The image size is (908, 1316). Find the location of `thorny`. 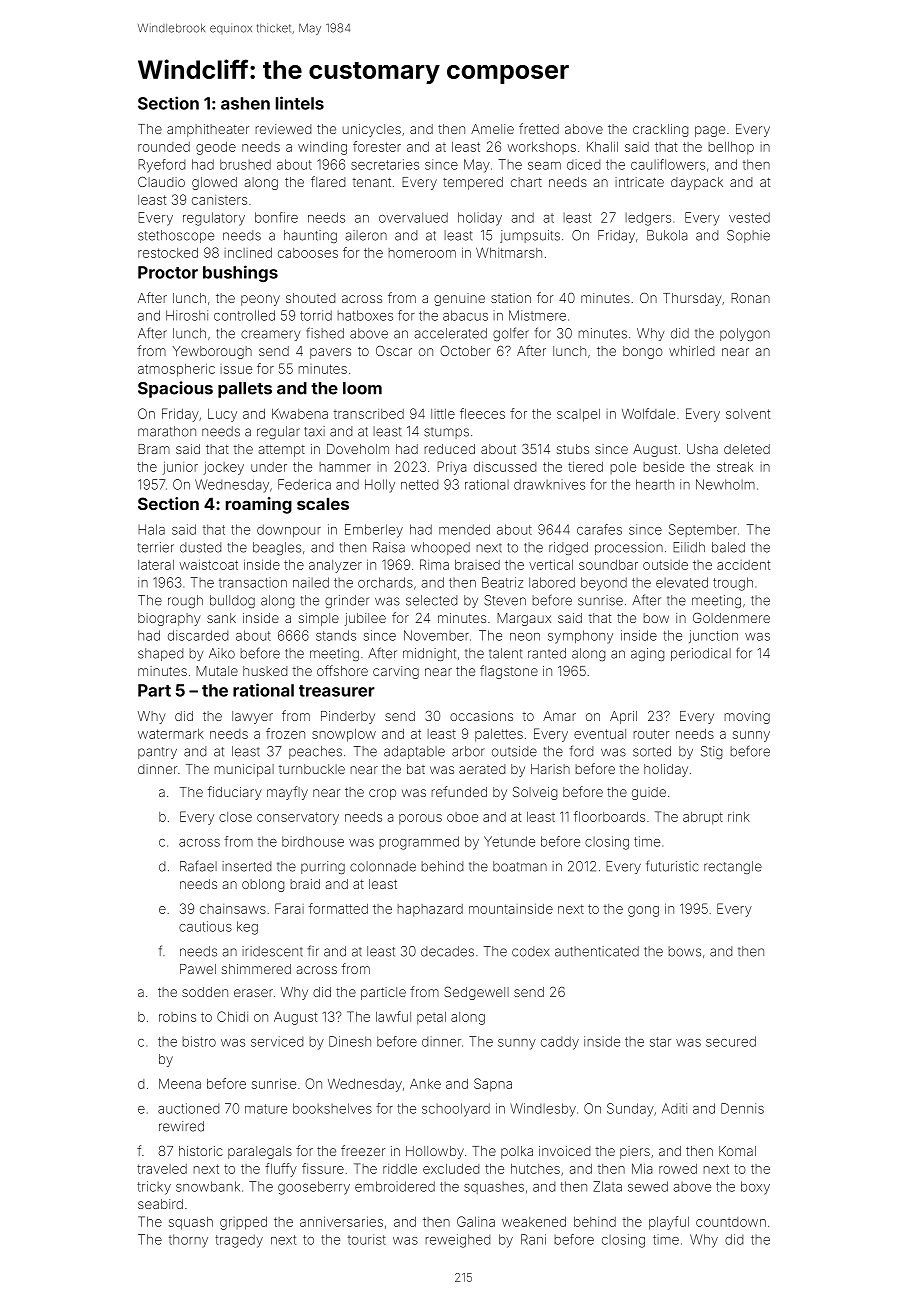

thorny is located at coordinates (188, 1241).
